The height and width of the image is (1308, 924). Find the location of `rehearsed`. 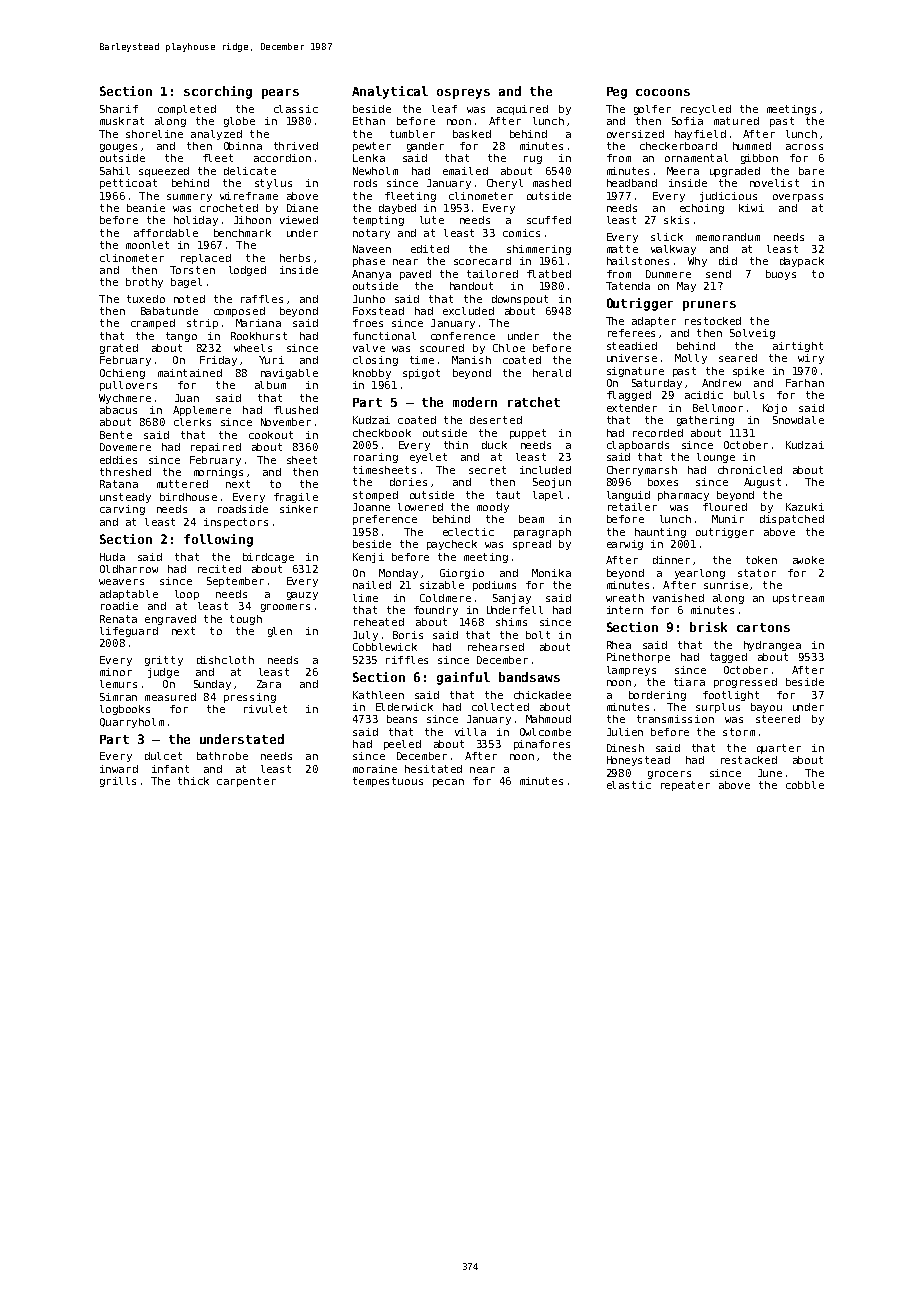

rehearsed is located at coordinates (496, 647).
